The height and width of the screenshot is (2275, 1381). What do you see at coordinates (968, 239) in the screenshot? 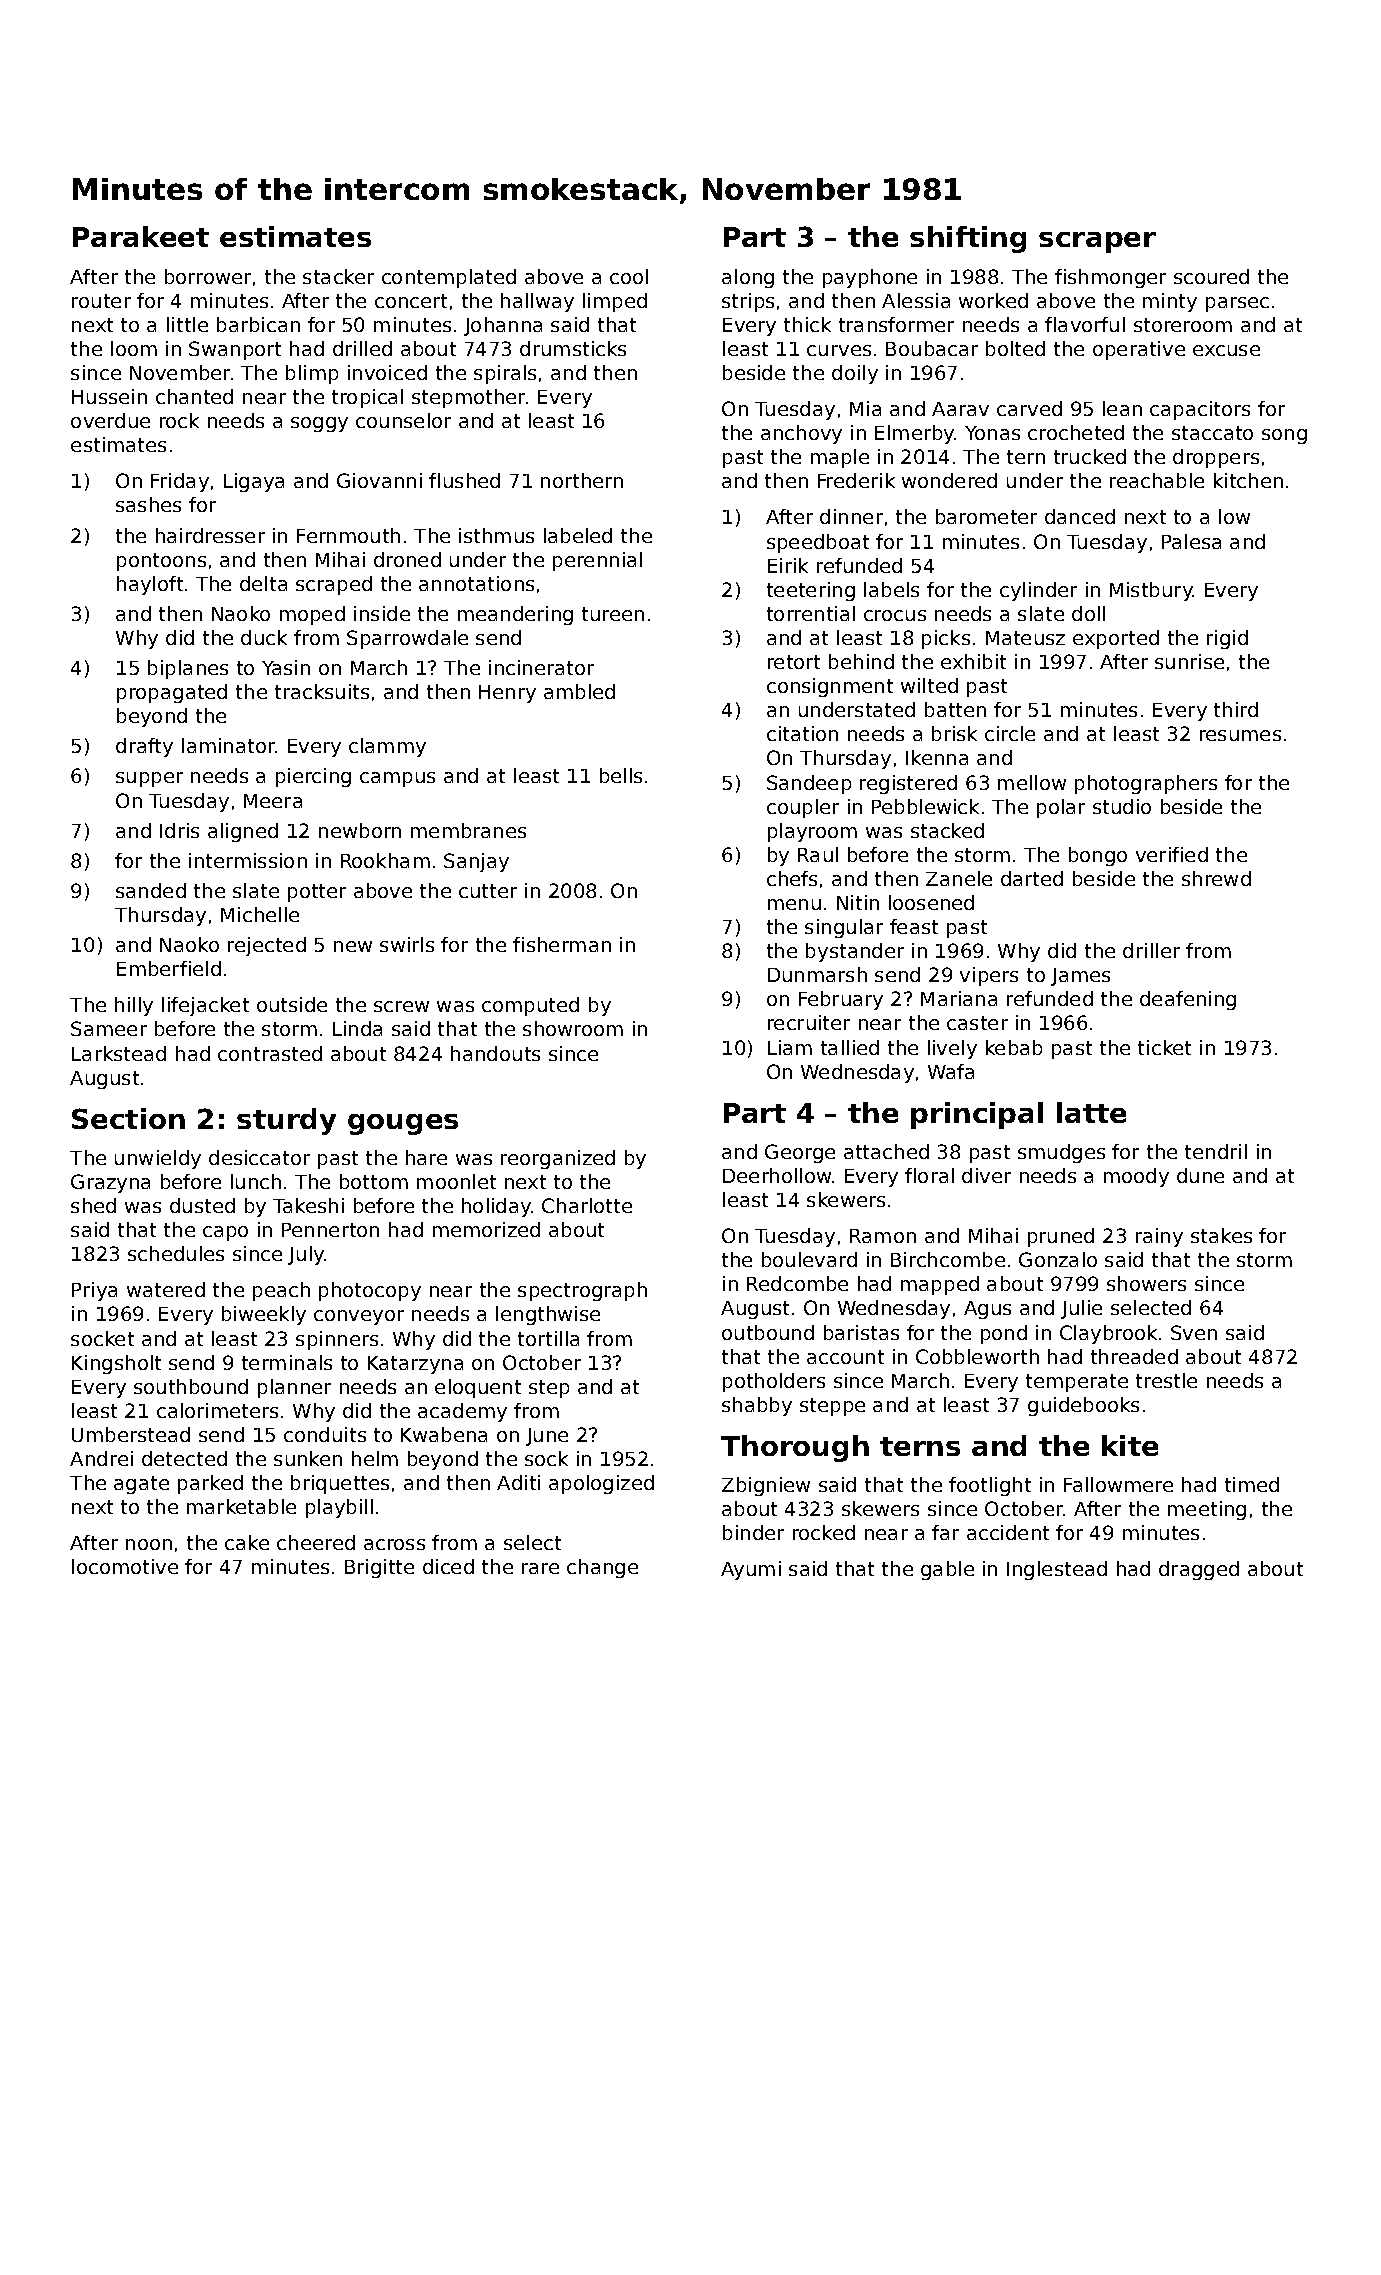
I see `shifting` at bounding box center [968, 239].
